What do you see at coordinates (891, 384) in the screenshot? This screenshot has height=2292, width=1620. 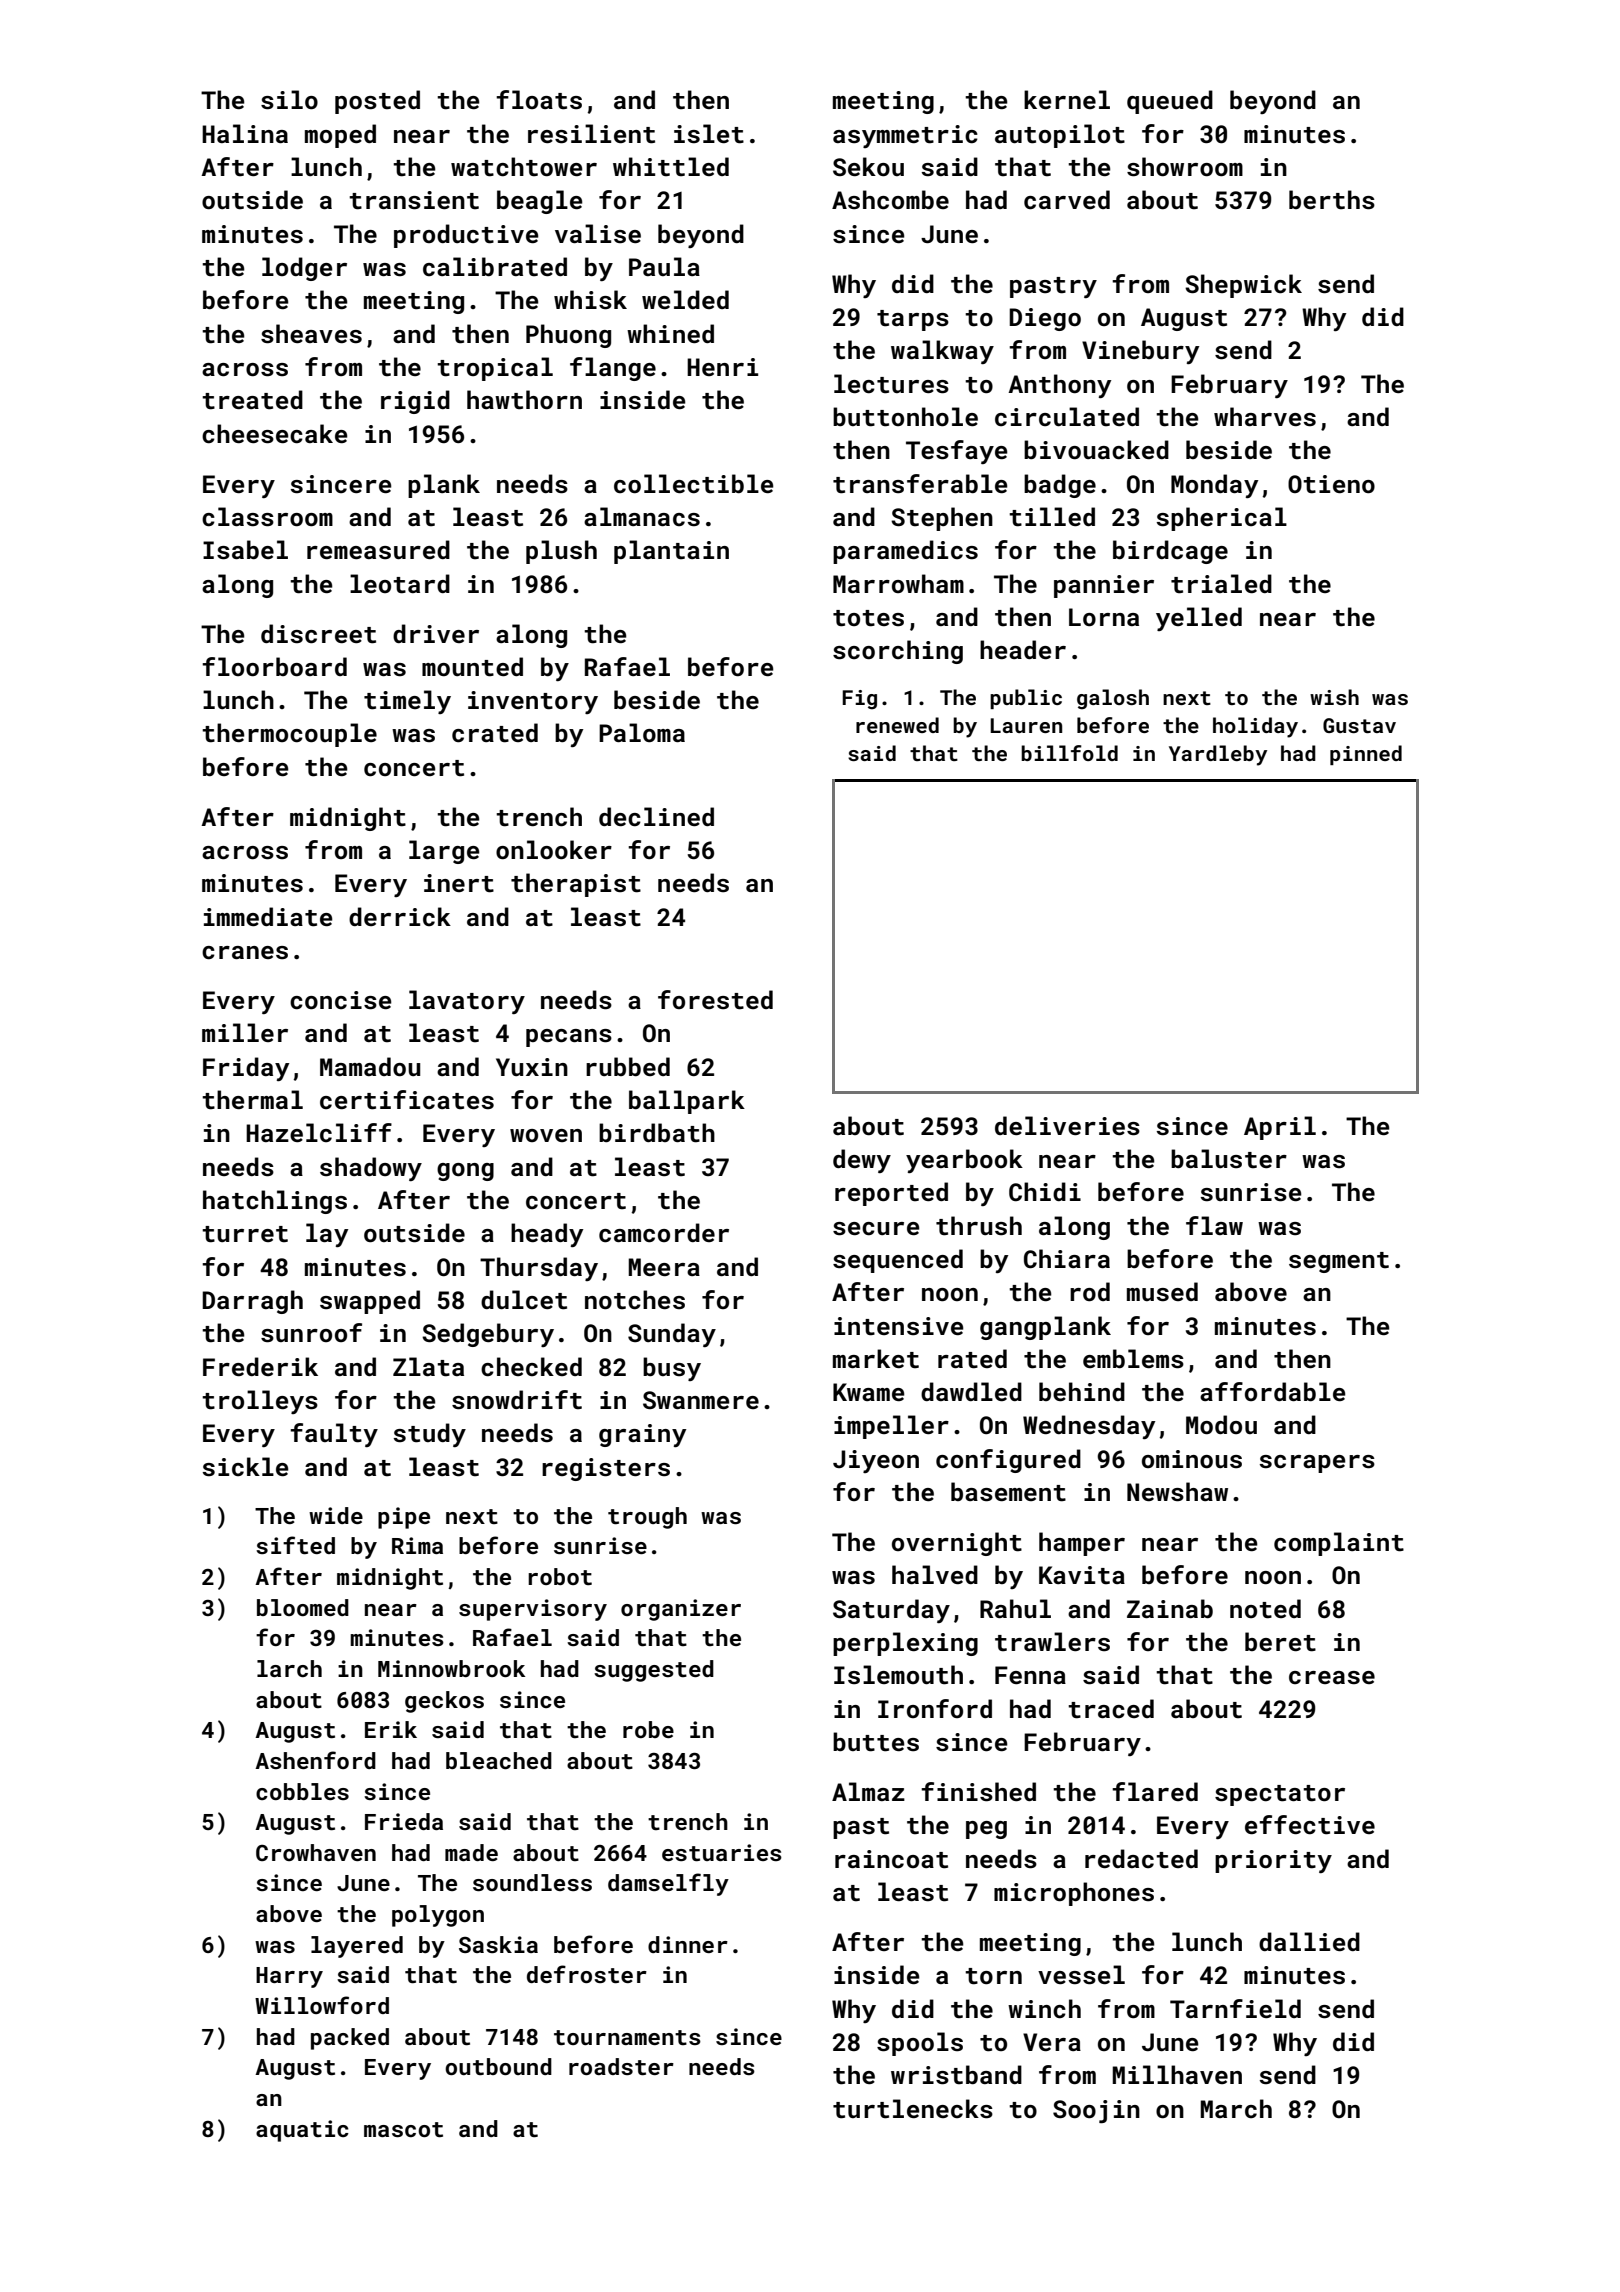 I see `lectures` at bounding box center [891, 384].
